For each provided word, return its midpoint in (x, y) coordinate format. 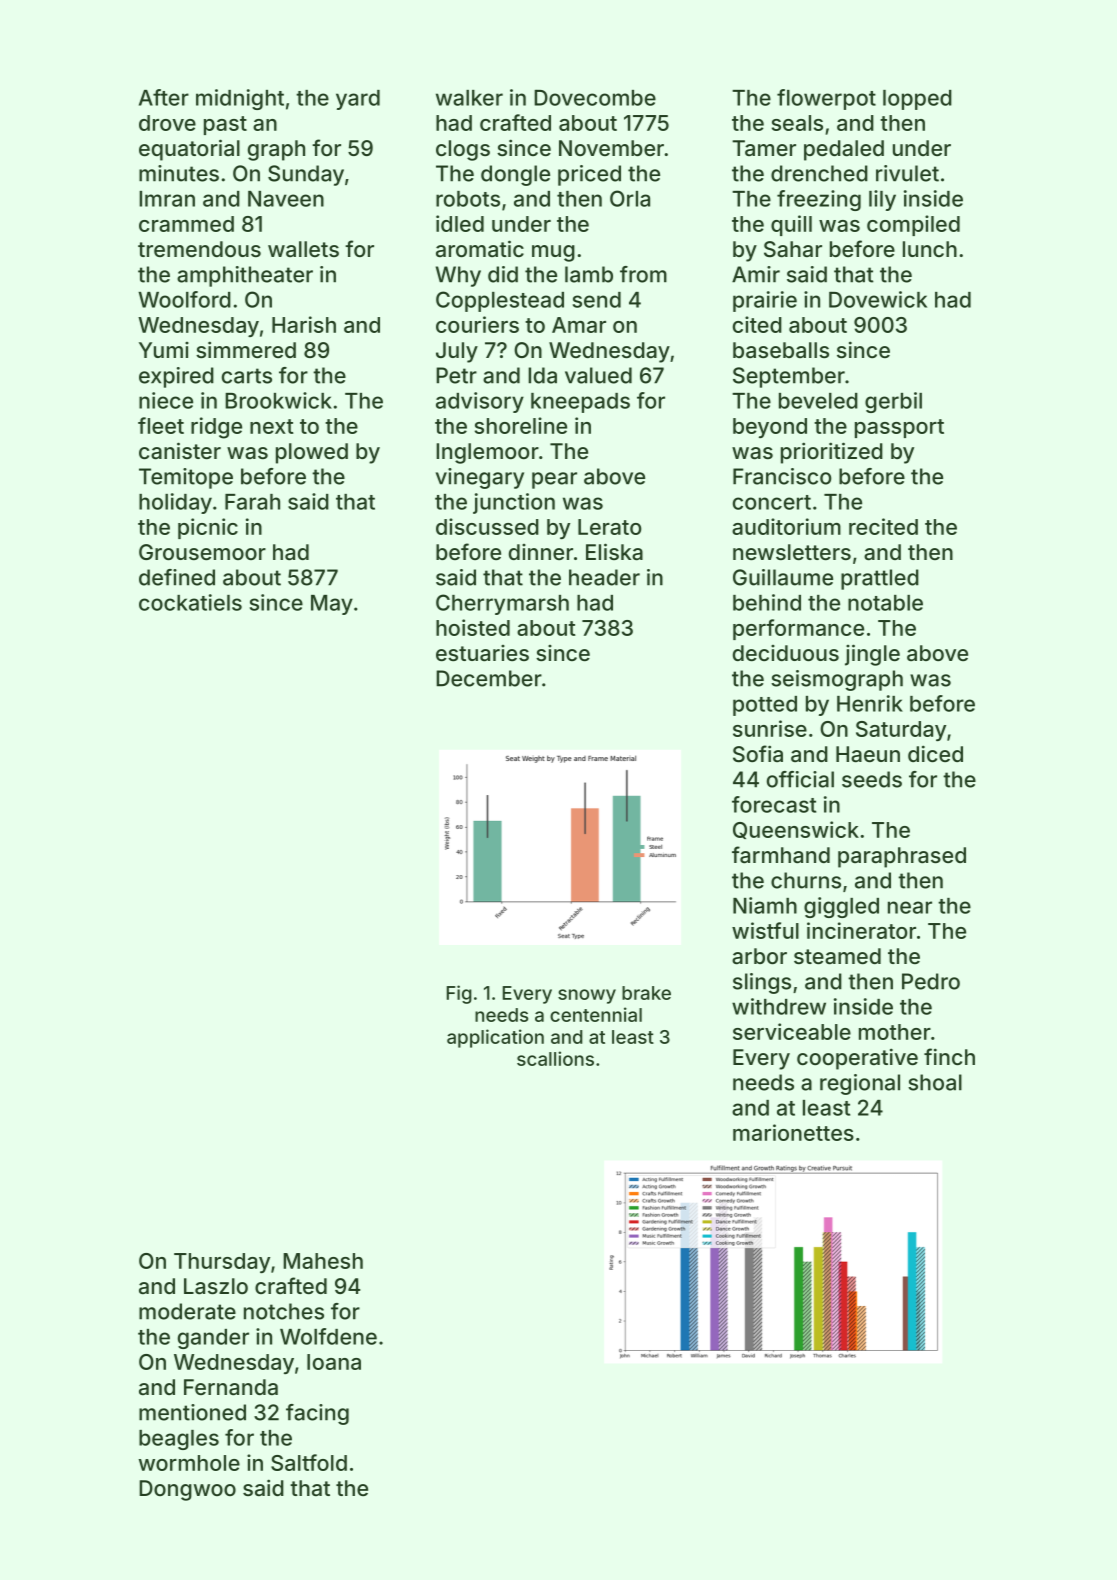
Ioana (334, 1362)
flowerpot (826, 99)
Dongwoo (187, 1490)
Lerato (609, 527)
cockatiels (190, 602)
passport (899, 428)
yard (358, 100)
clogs (463, 150)
